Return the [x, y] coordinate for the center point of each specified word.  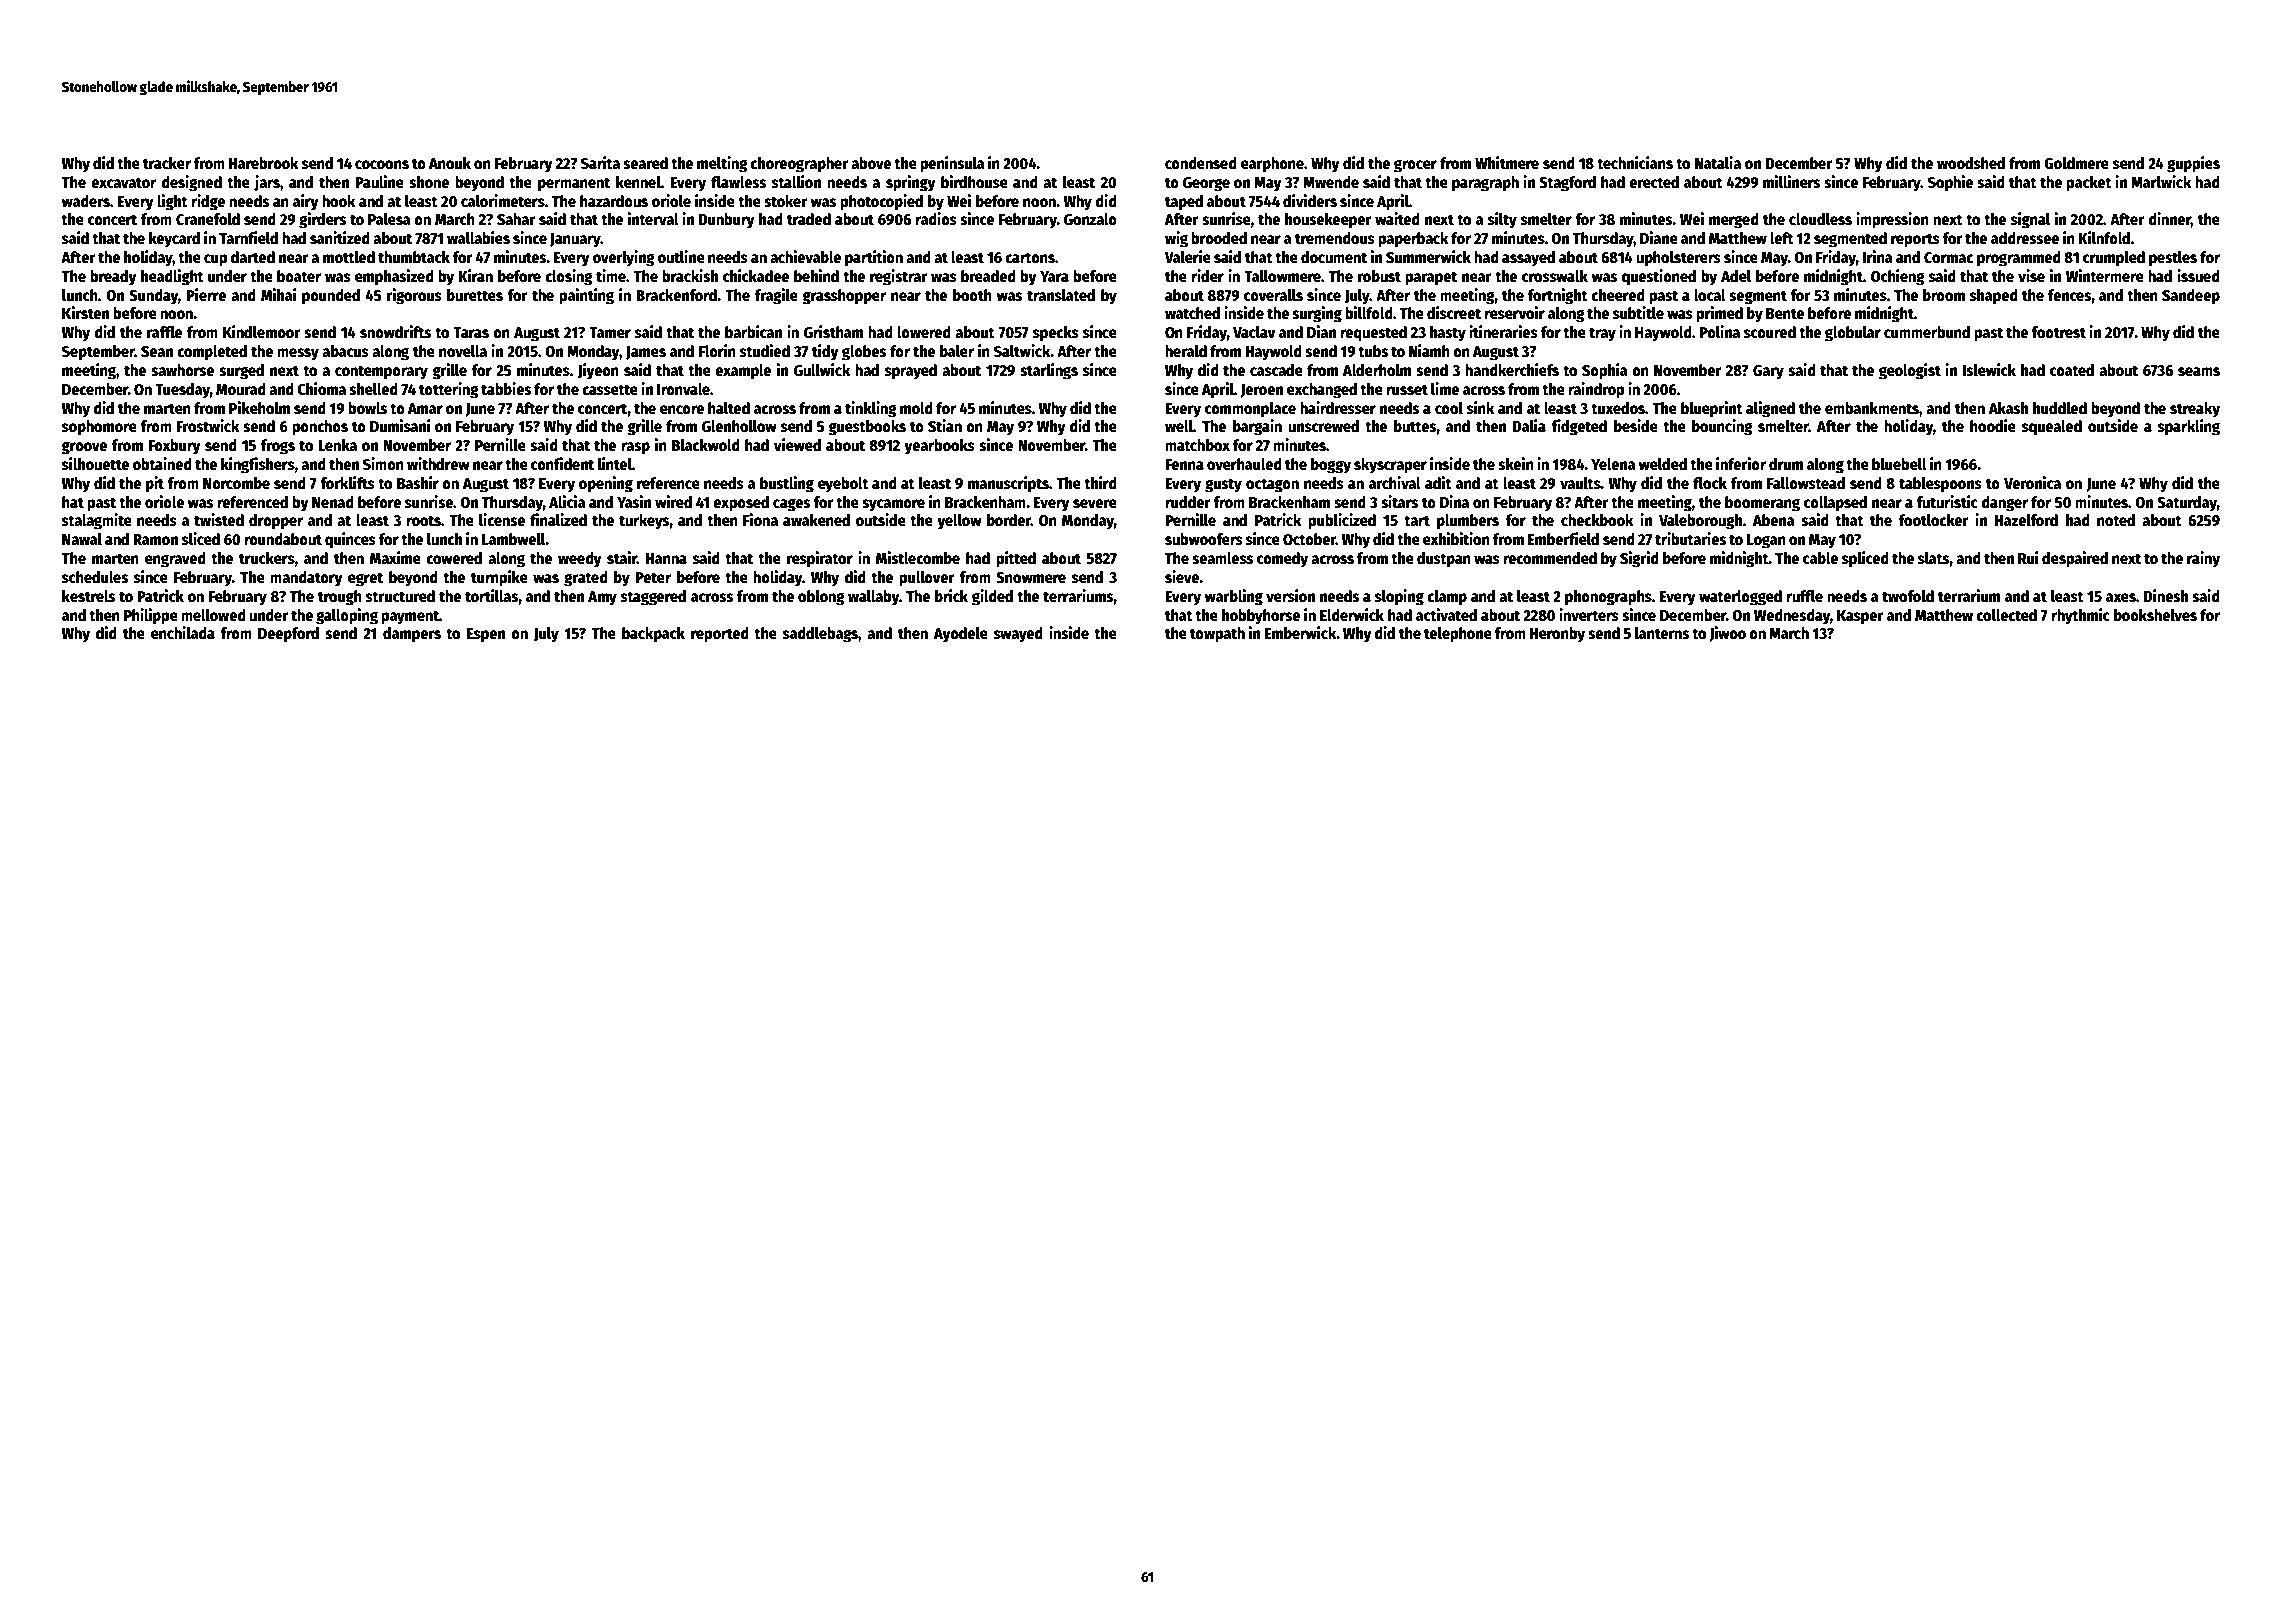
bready [113, 278]
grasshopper [844, 297]
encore [682, 410]
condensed [1201, 163]
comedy [1282, 560]
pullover [927, 579]
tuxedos [1618, 408]
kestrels [88, 596]
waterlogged [1740, 598]
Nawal [82, 539]
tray [1602, 334]
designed [191, 183]
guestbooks [867, 428]
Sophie [1950, 183]
